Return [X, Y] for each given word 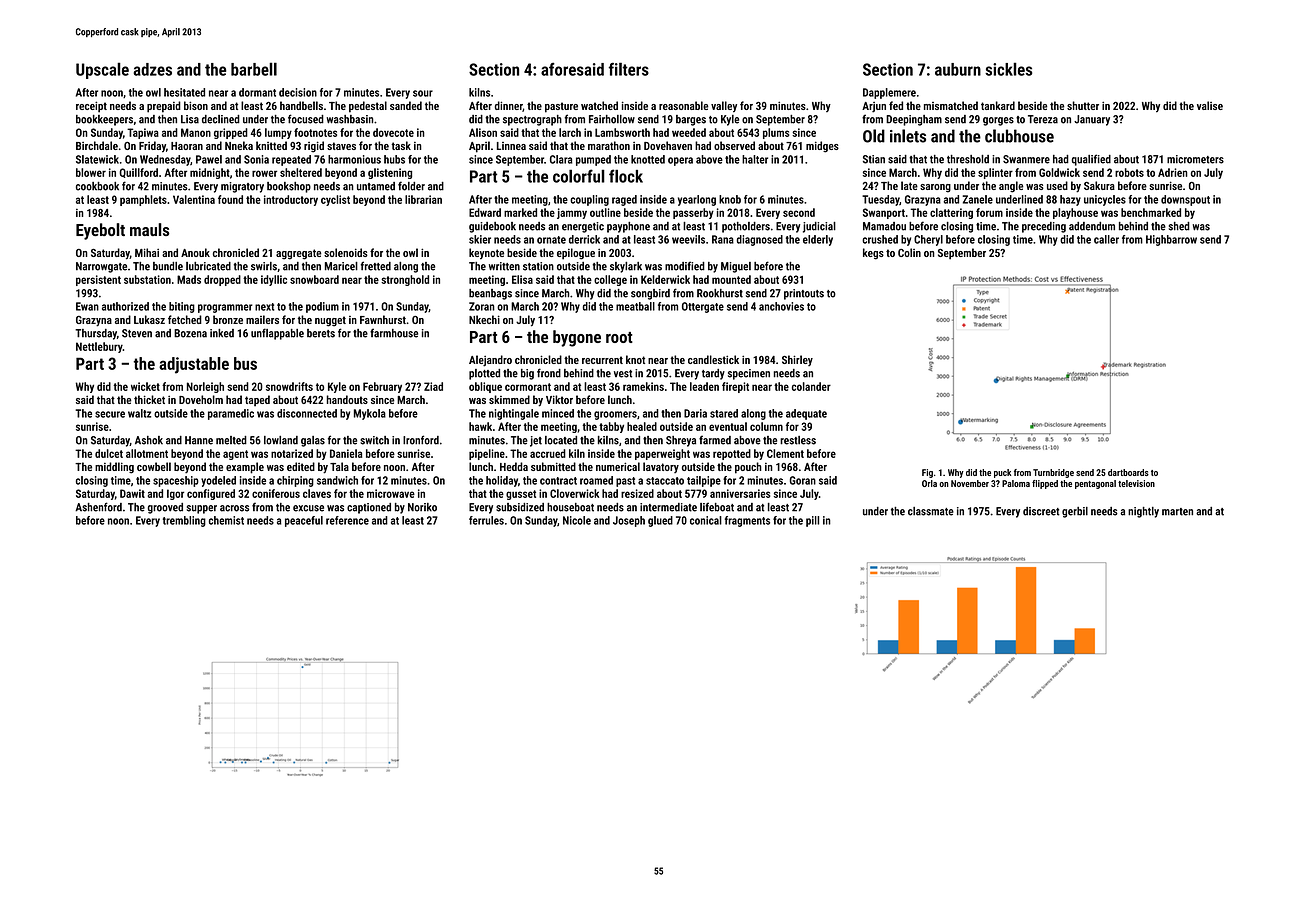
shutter [1083, 105]
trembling [184, 521]
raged [624, 200]
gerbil [1075, 512]
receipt [91, 107]
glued [660, 521]
